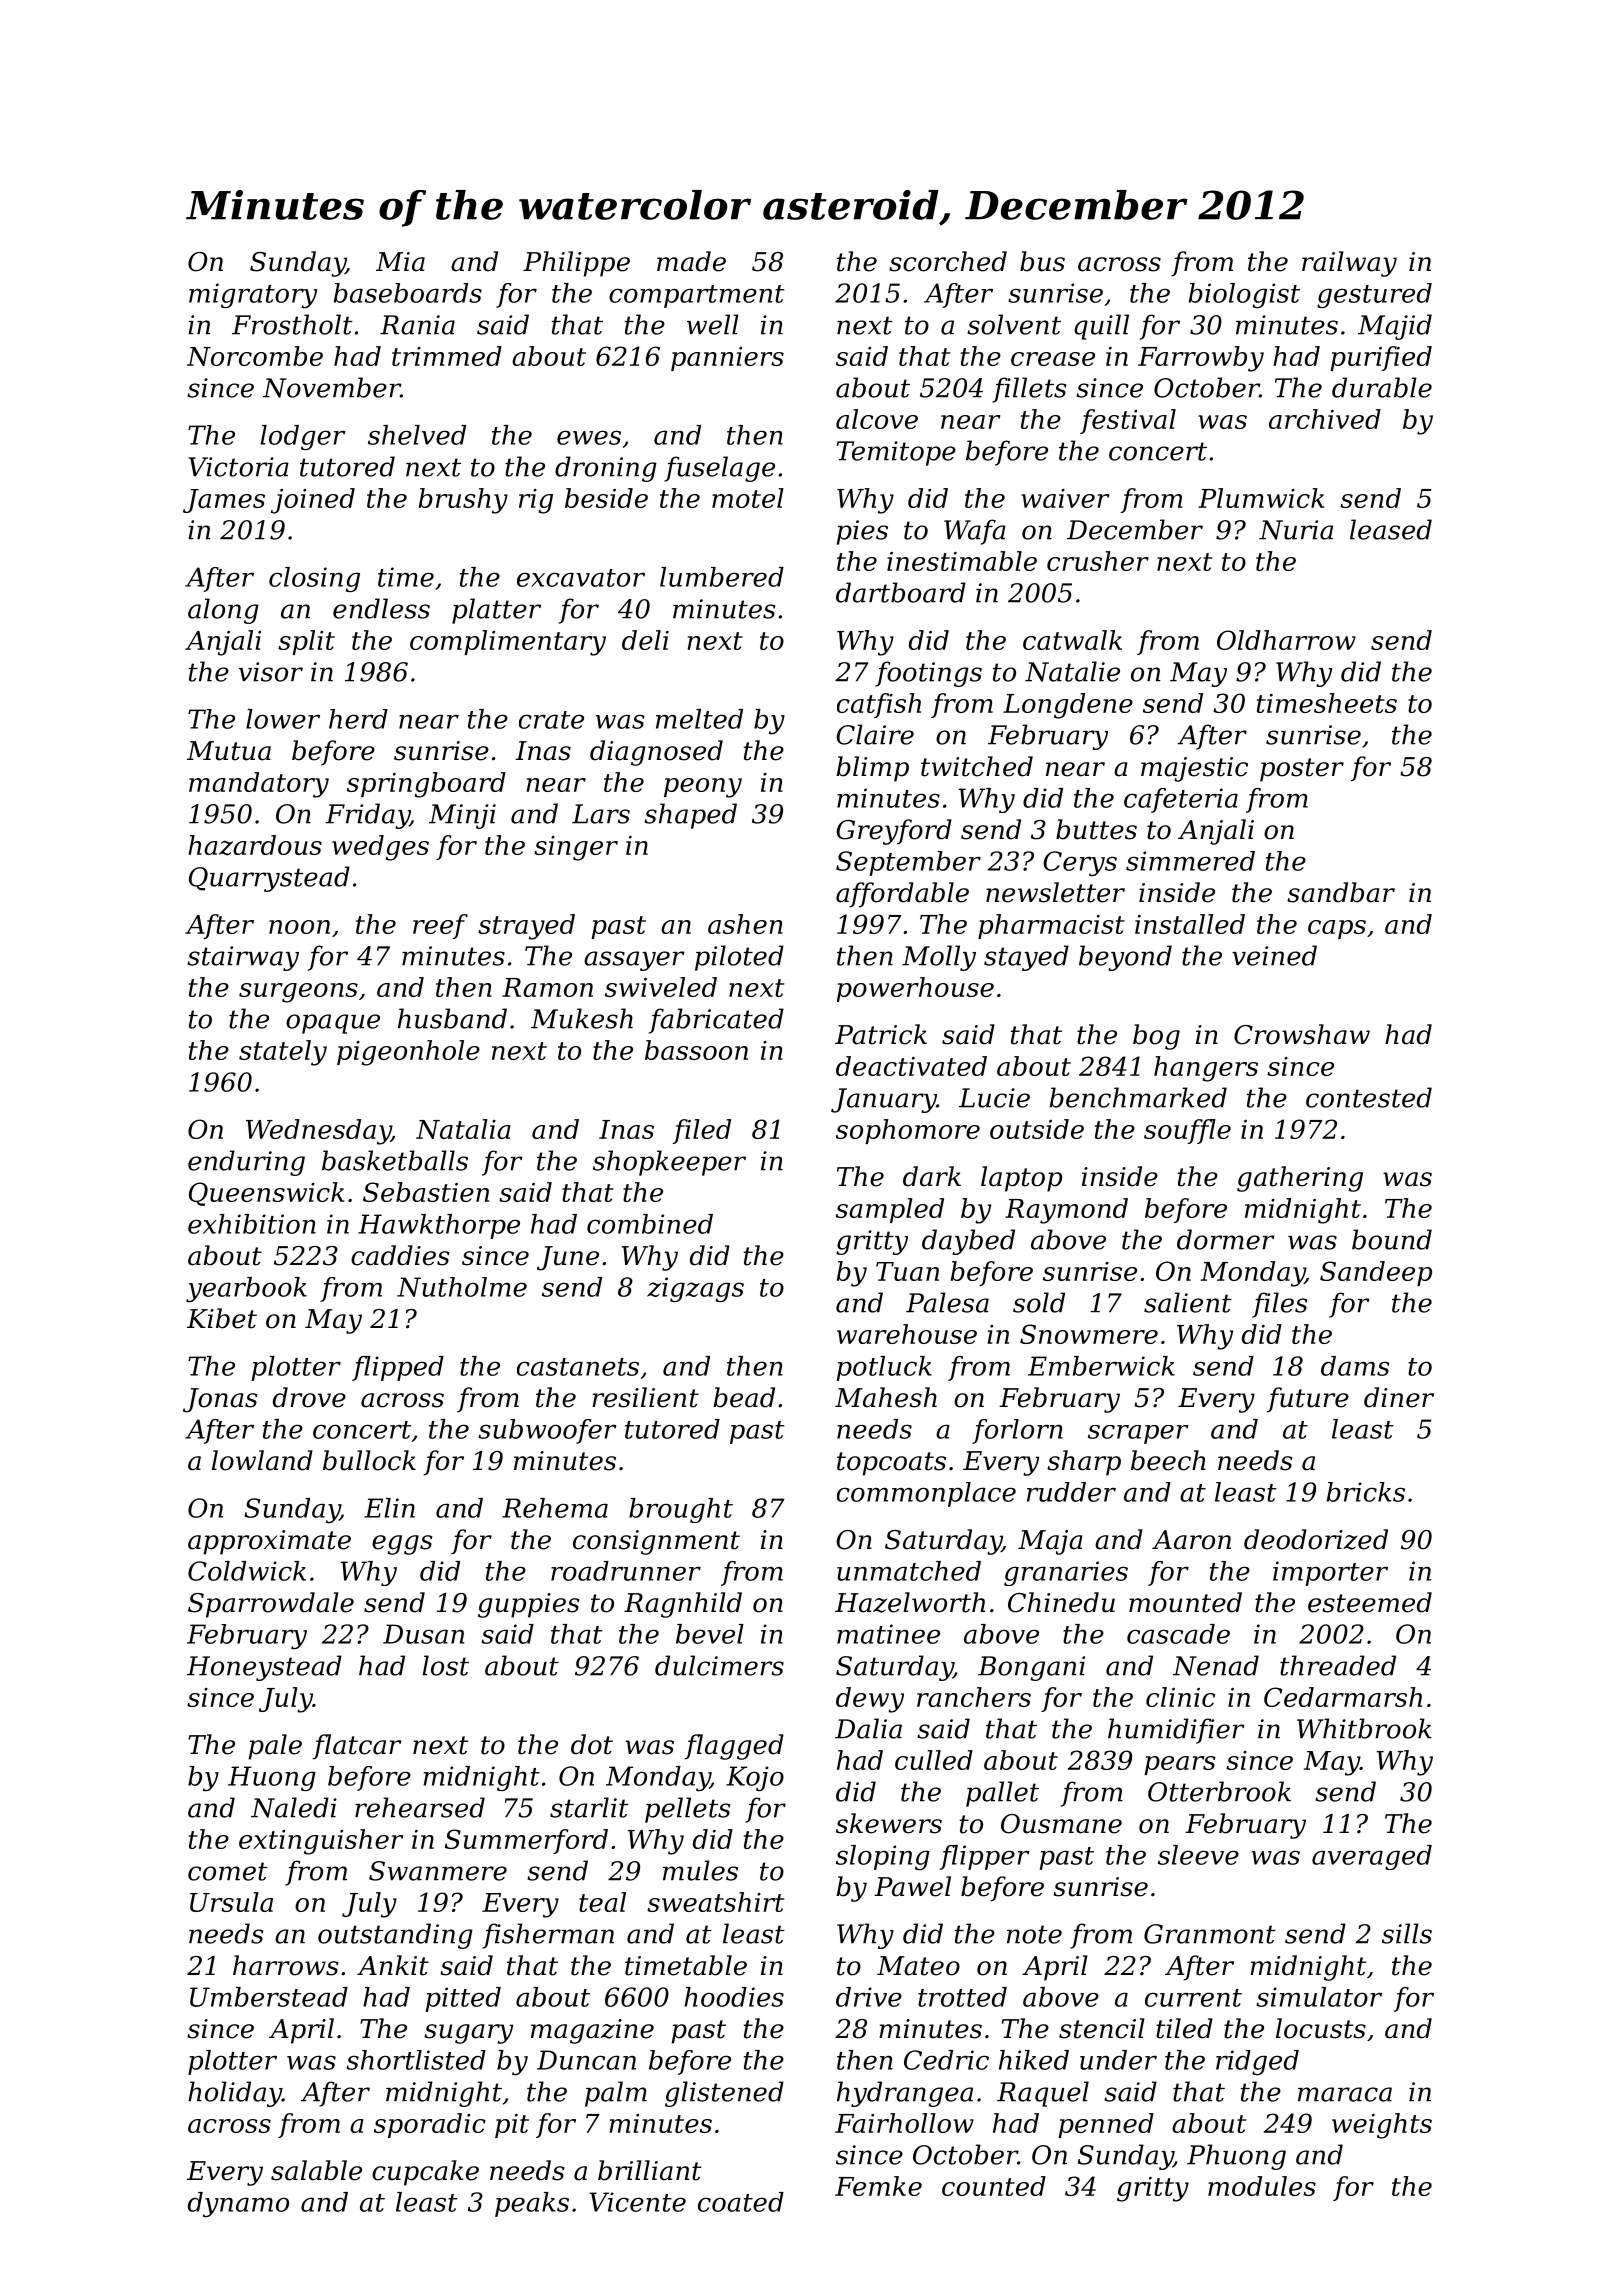 The height and width of the screenshot is (2292, 1620). Describe the element at coordinates (243, 958) in the screenshot. I see `stairway` at that location.
